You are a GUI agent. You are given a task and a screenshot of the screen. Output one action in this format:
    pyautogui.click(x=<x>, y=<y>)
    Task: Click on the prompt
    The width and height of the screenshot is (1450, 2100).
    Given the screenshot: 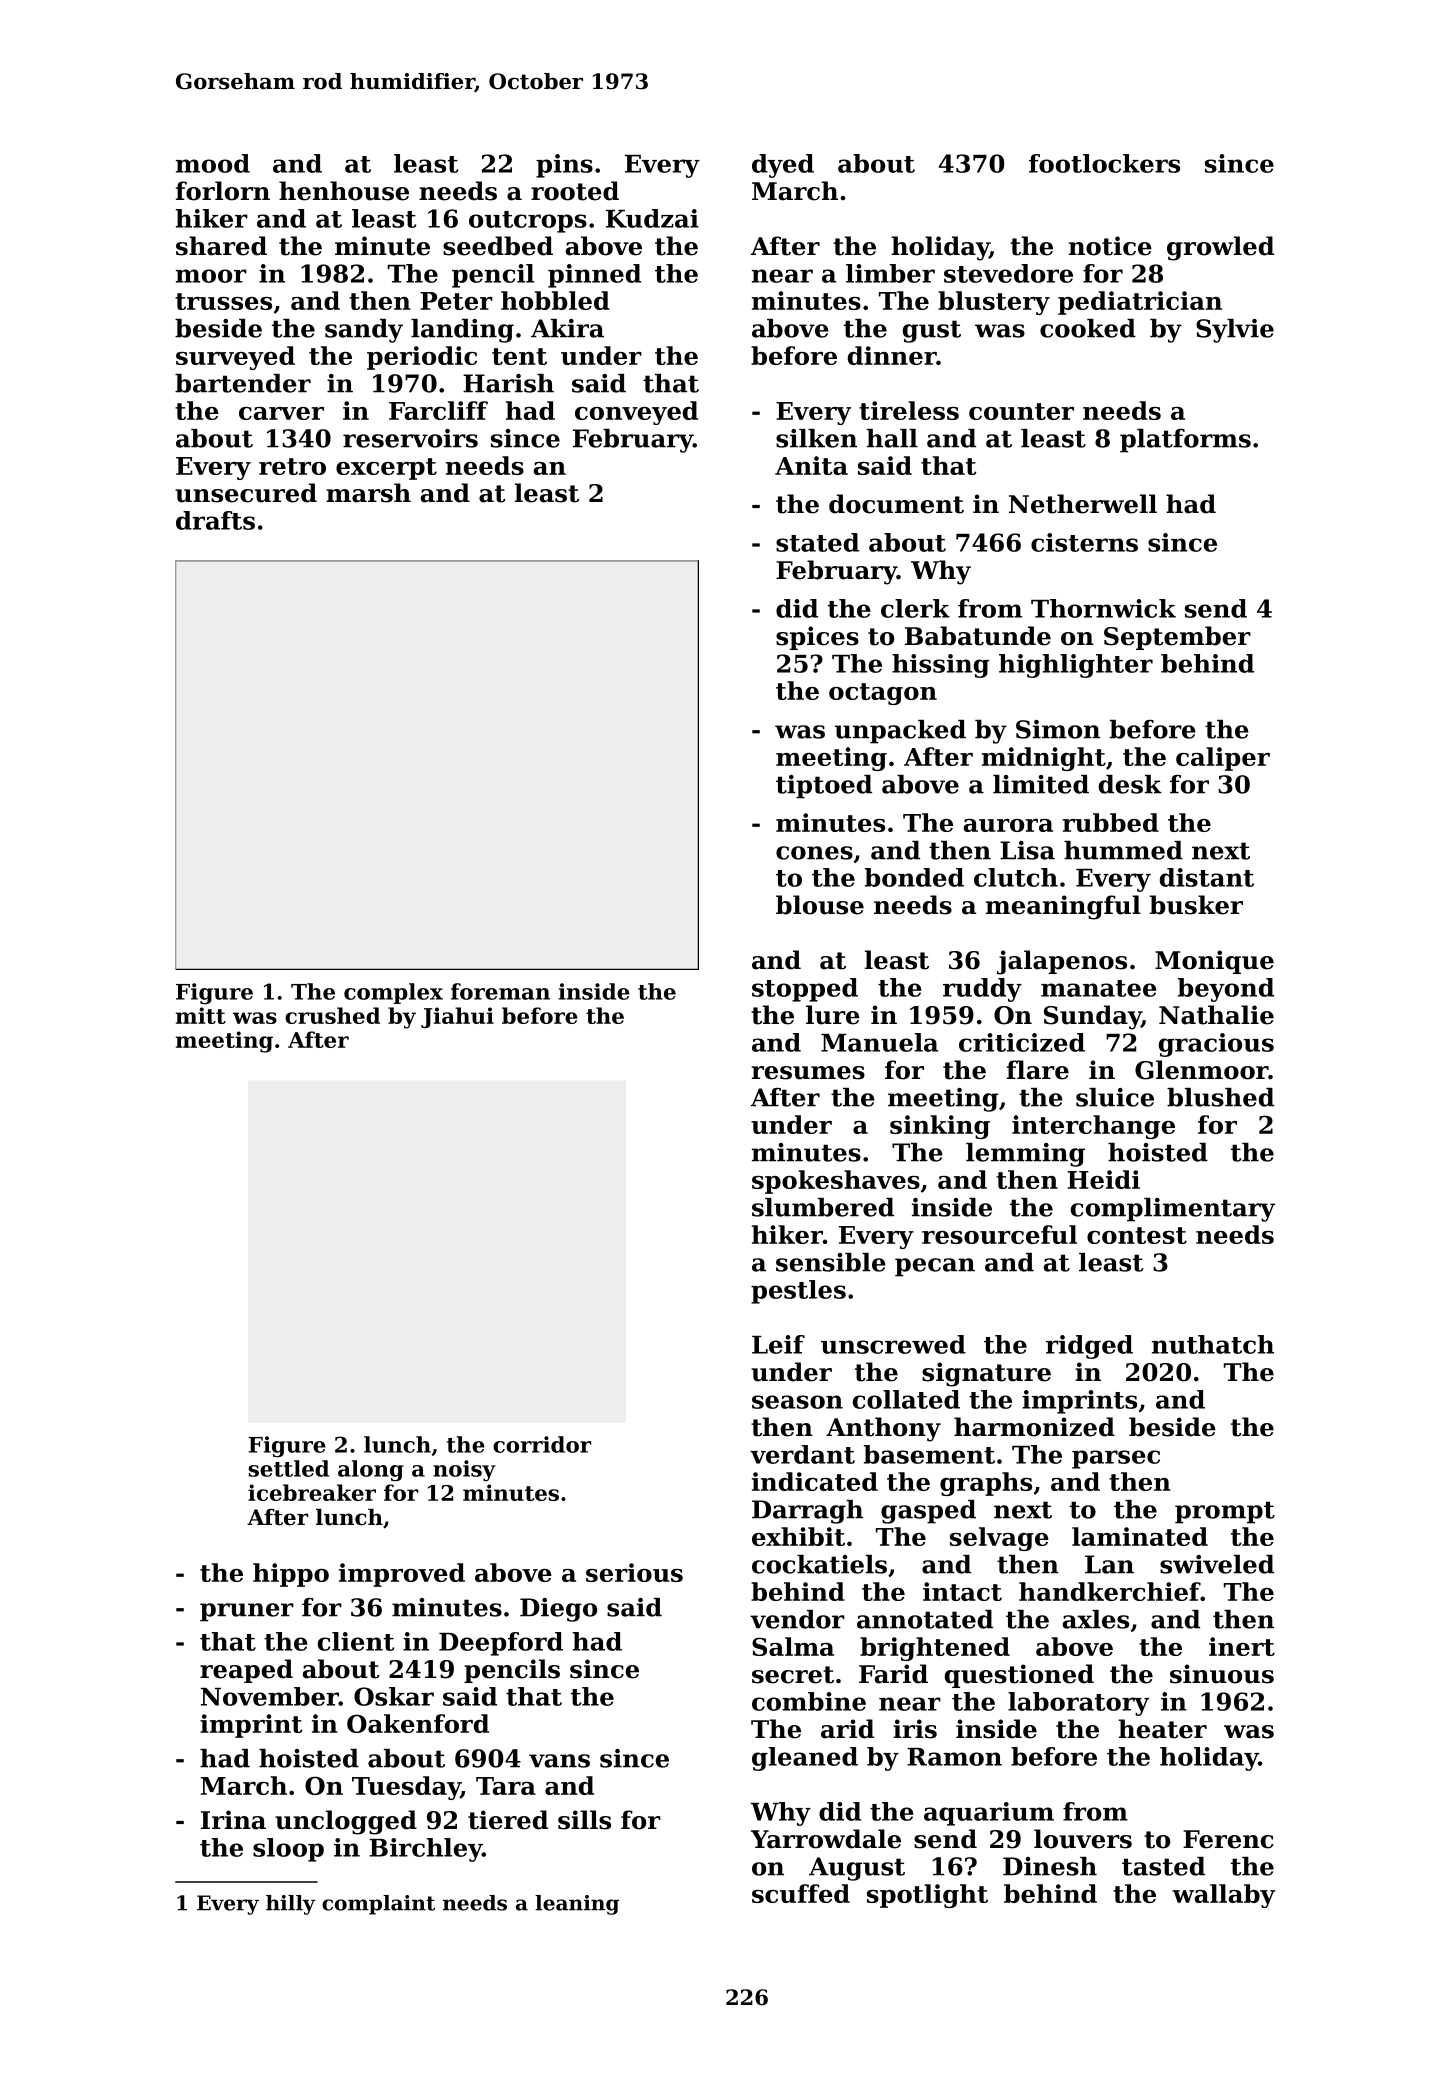 What is the action you would take?
    pyautogui.click(x=1225, y=1512)
